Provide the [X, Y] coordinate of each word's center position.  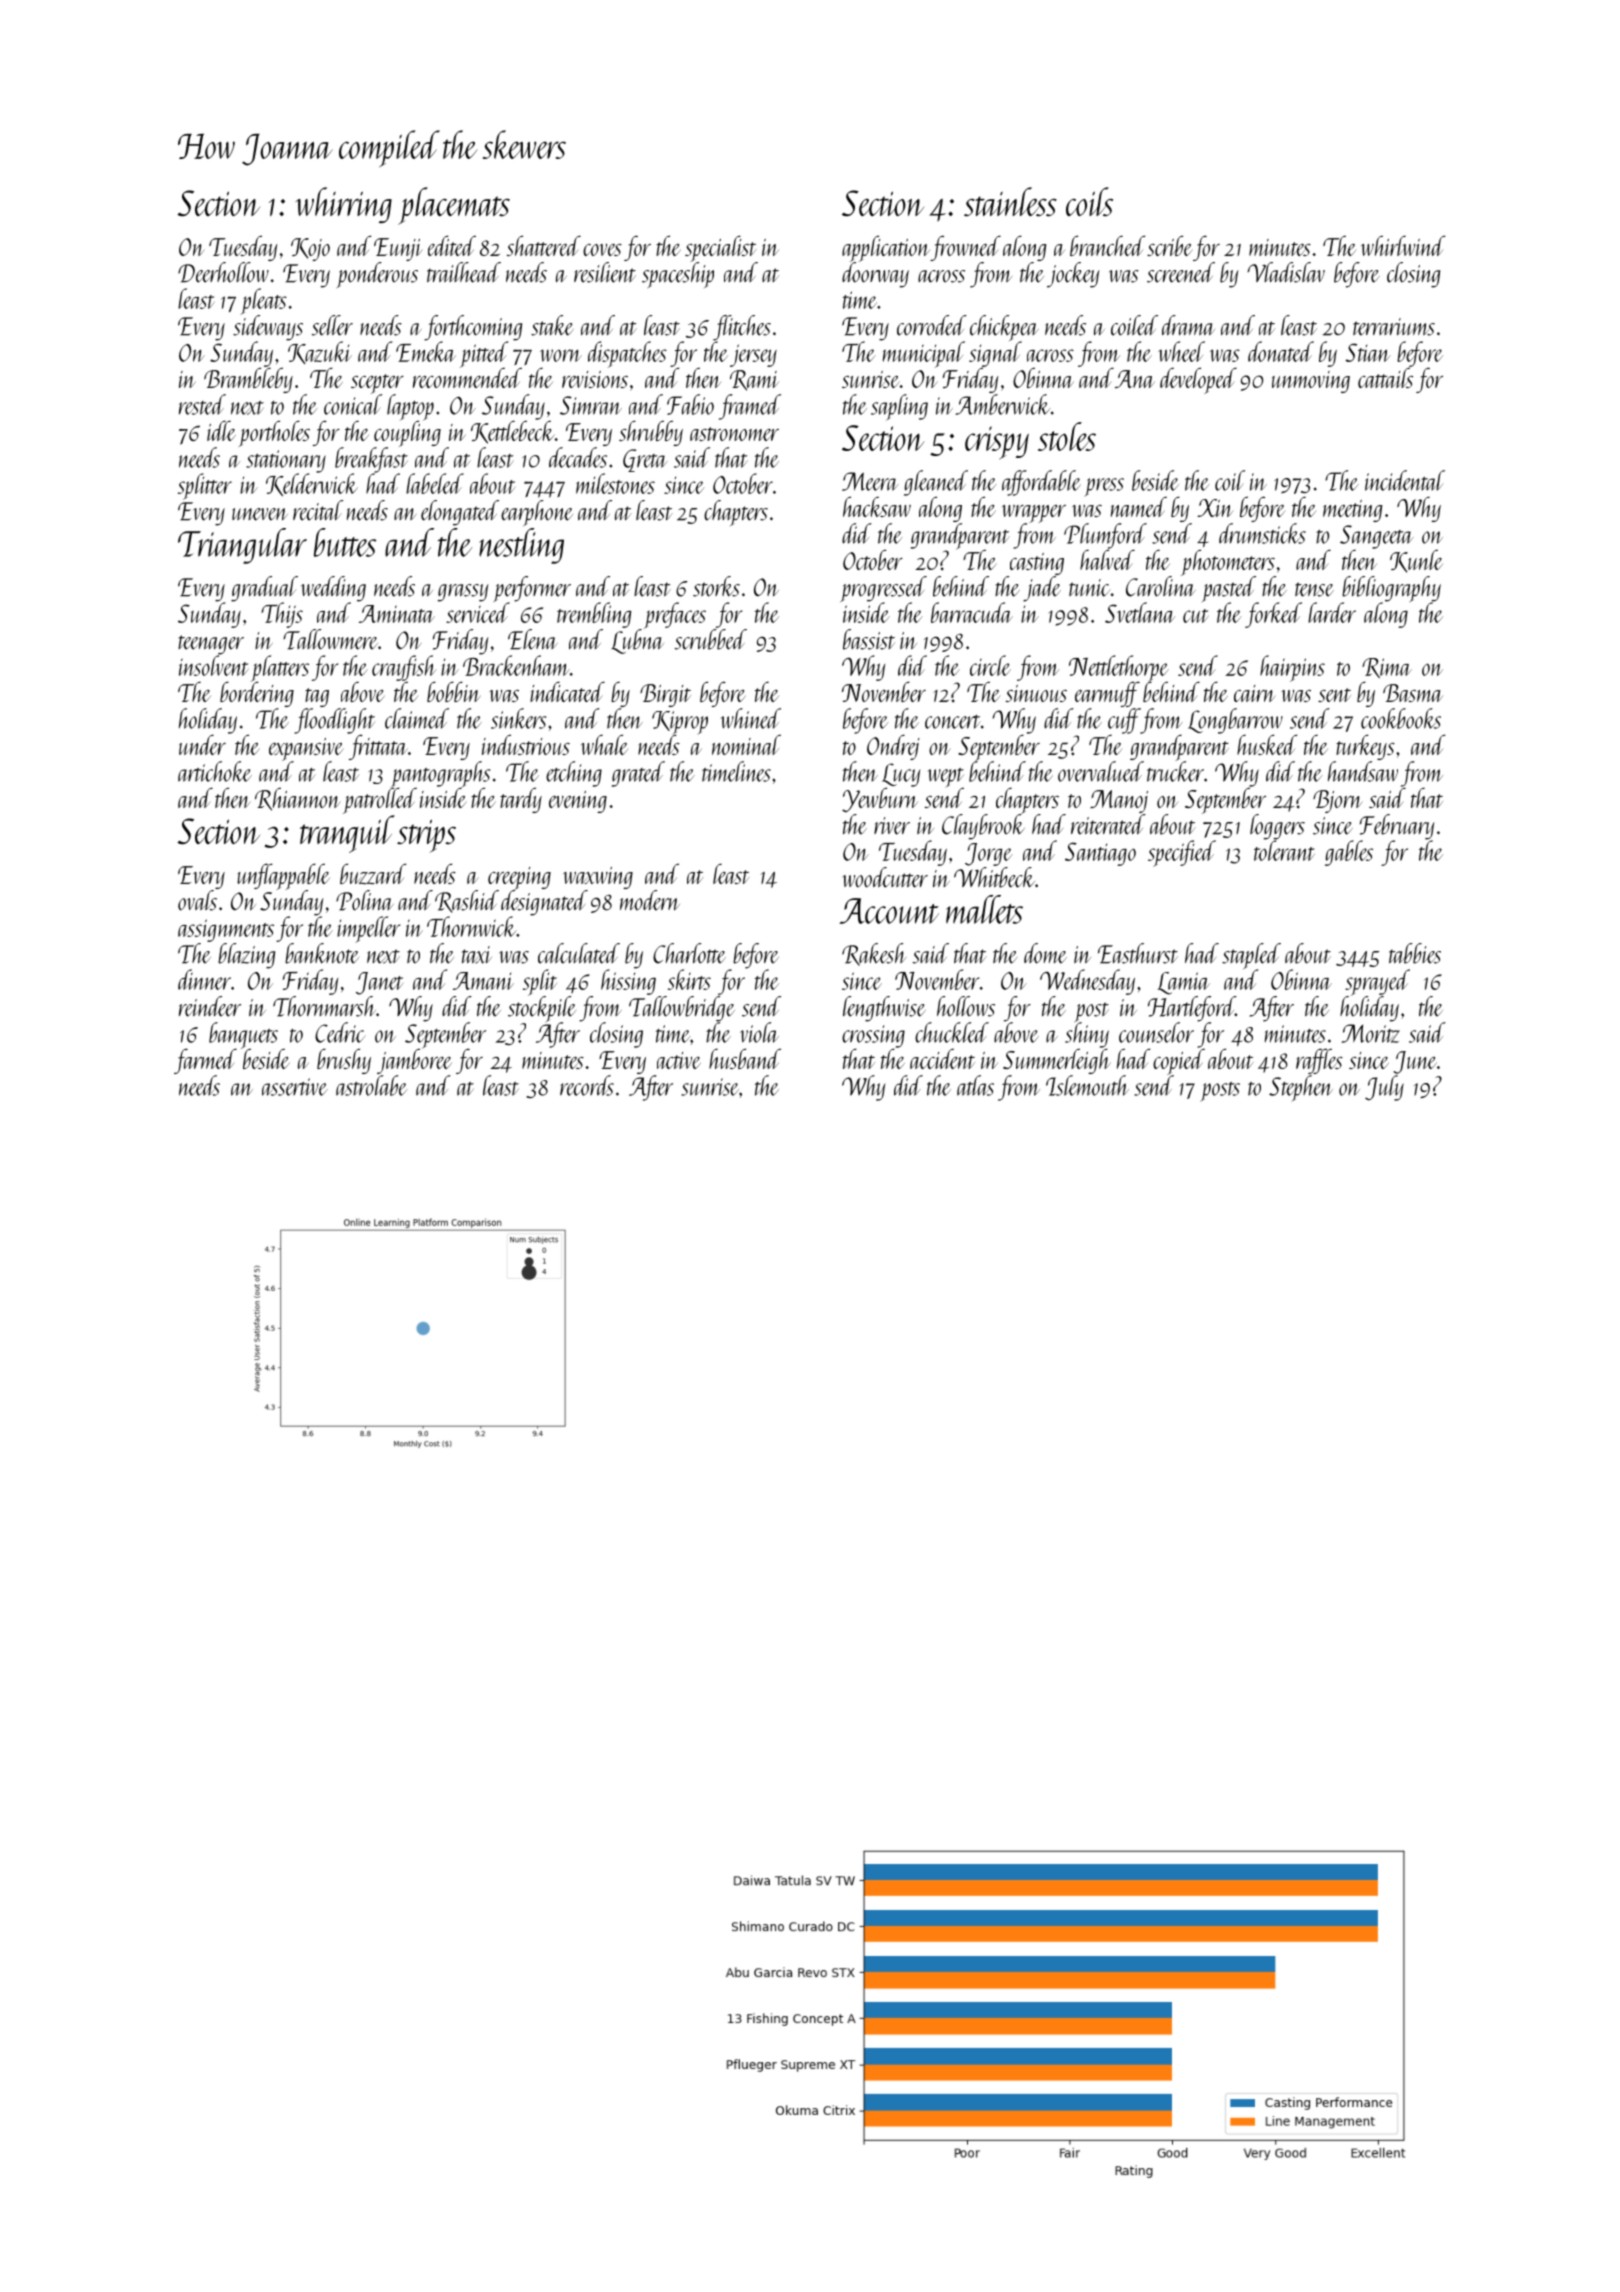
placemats [454, 206]
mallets [984, 909]
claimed [417, 718]
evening [578, 802]
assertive [295, 1087]
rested [202, 404]
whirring [344, 205]
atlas [975, 1085]
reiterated [1108, 824]
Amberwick [1002, 404]
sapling [899, 407]
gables [1349, 853]
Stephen [1301, 1088]
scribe [1170, 245]
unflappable [284, 876]
